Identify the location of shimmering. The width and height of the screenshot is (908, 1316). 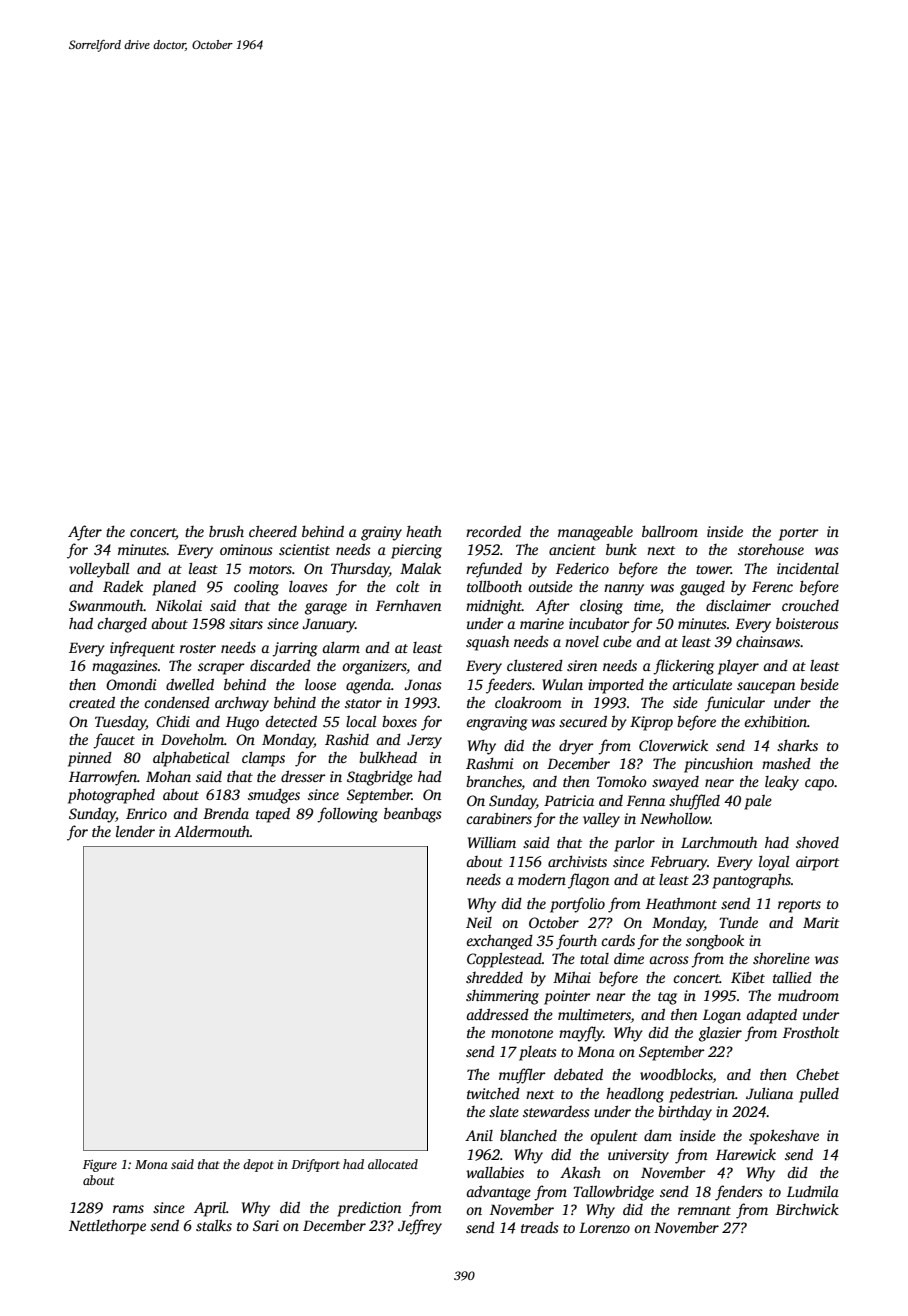
(502, 997).
